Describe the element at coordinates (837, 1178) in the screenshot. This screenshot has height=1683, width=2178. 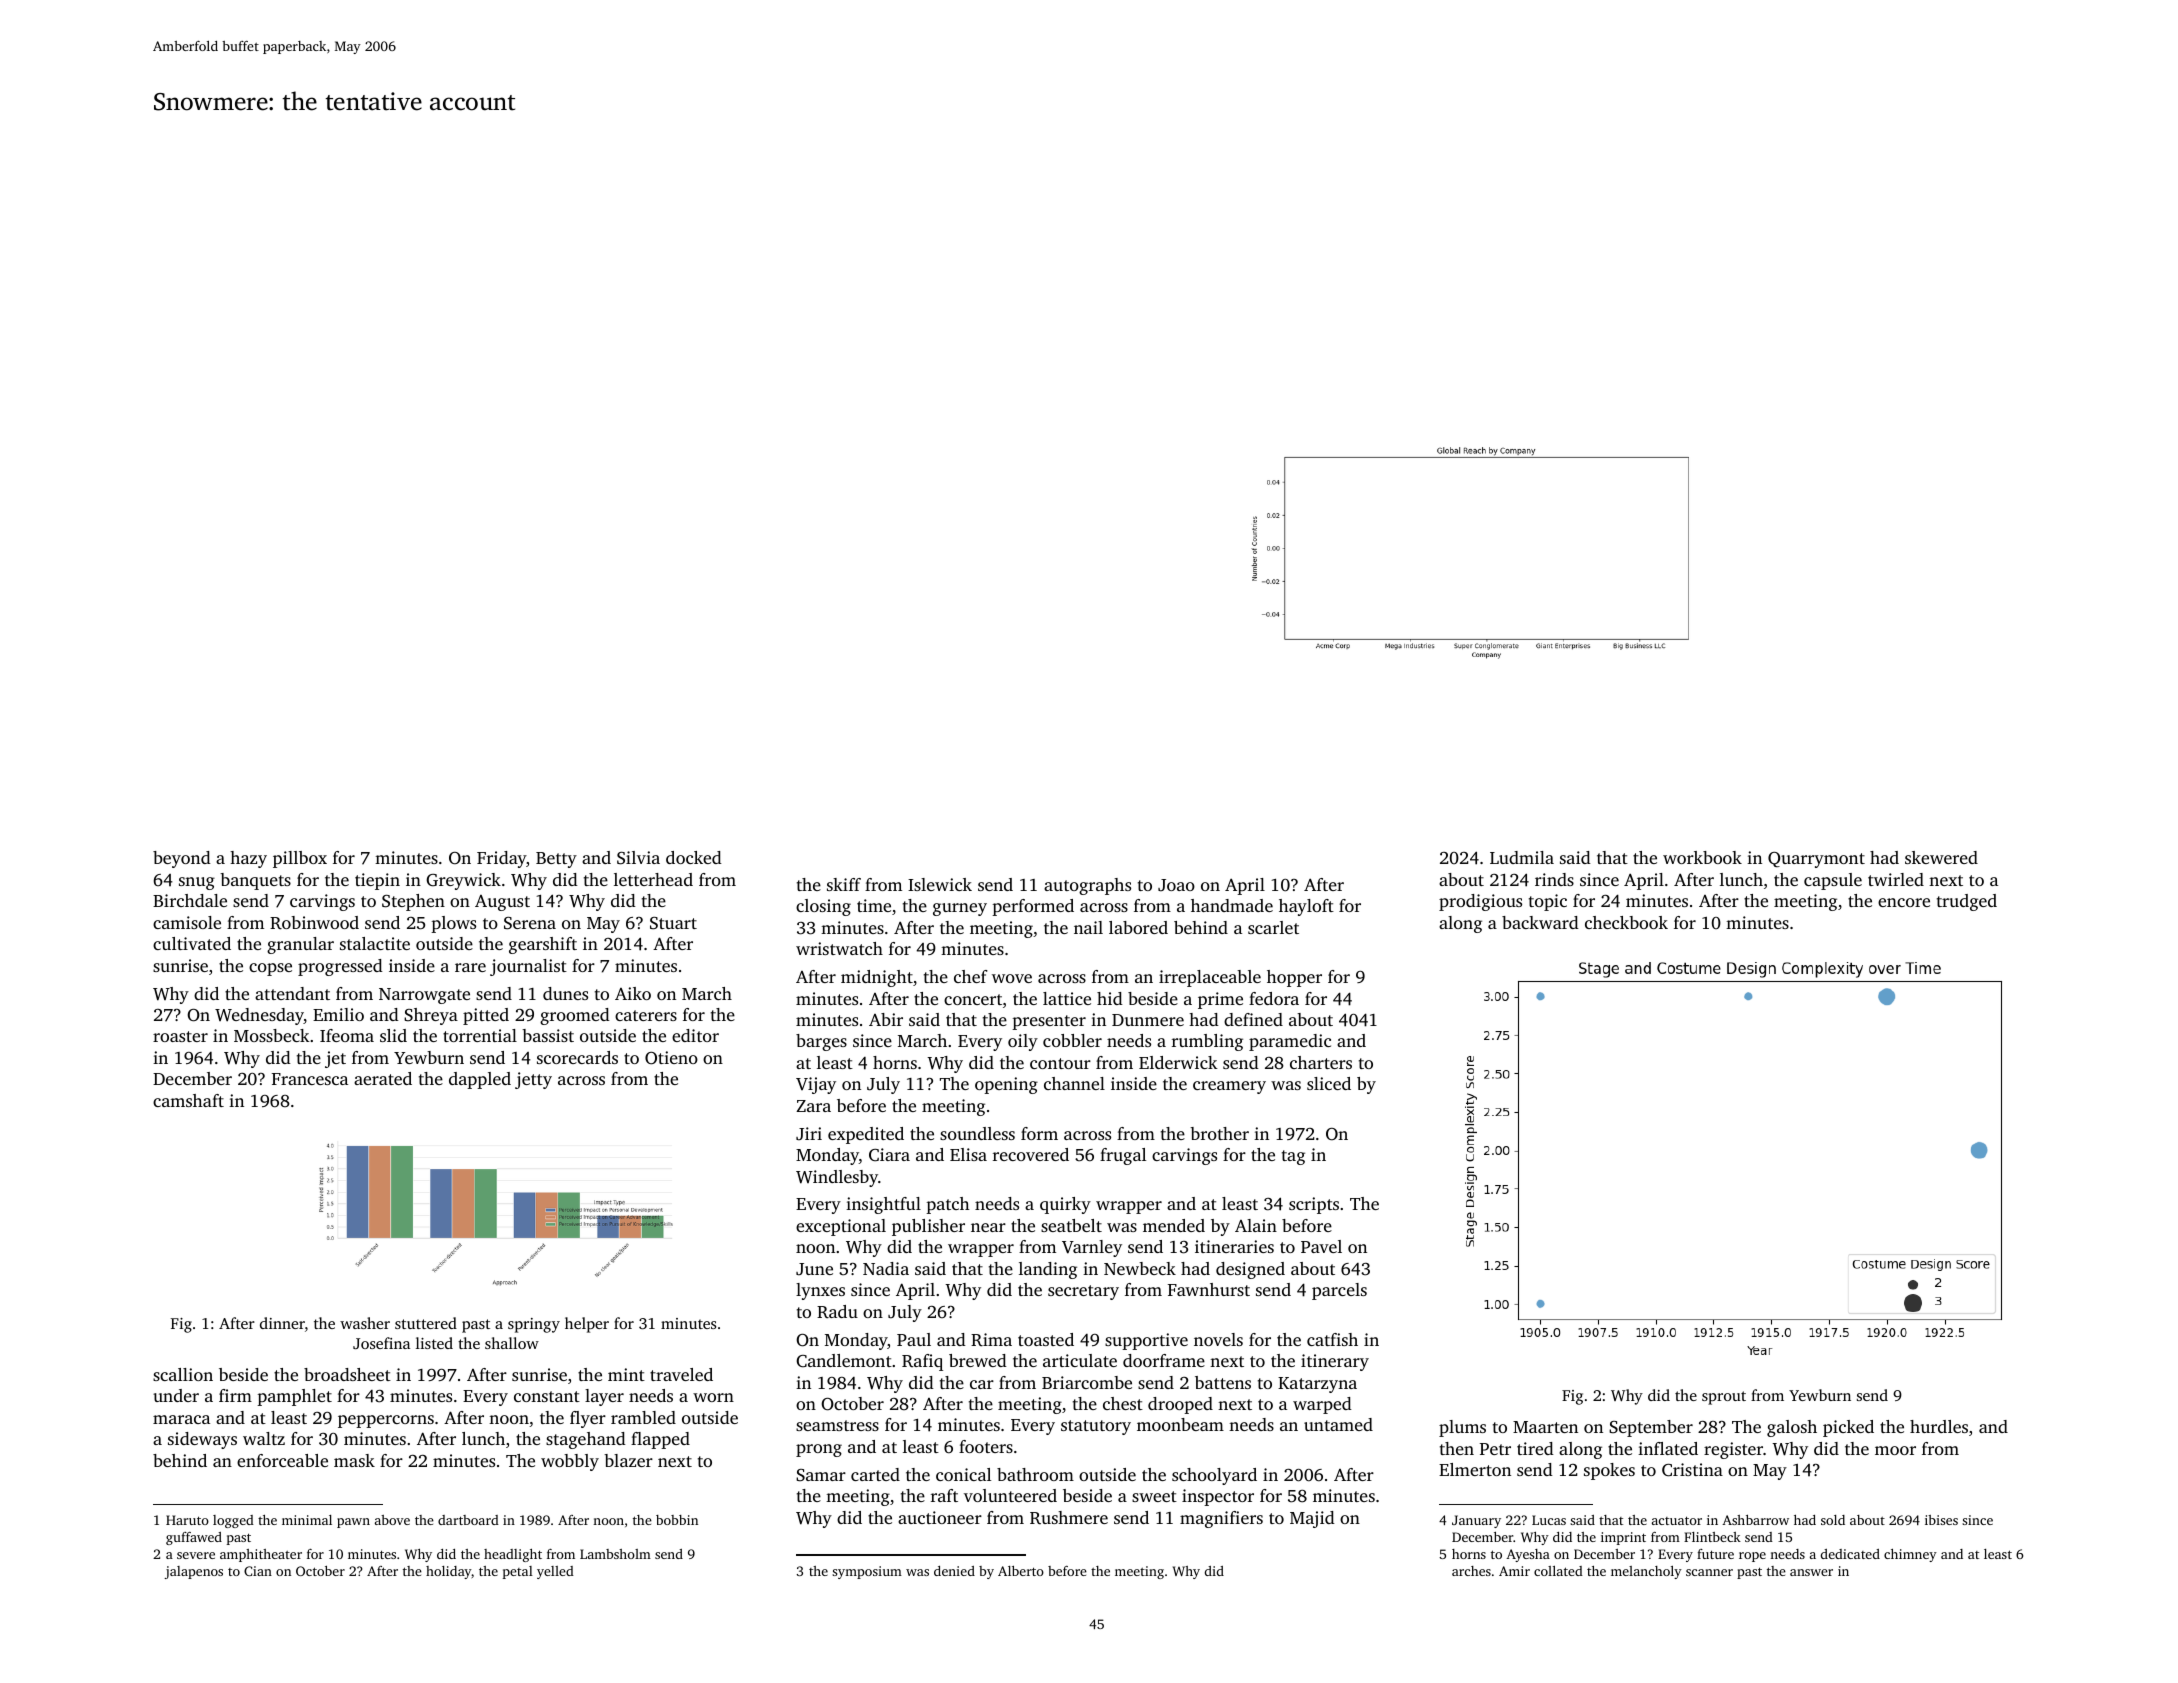
I see `Windlesby` at that location.
